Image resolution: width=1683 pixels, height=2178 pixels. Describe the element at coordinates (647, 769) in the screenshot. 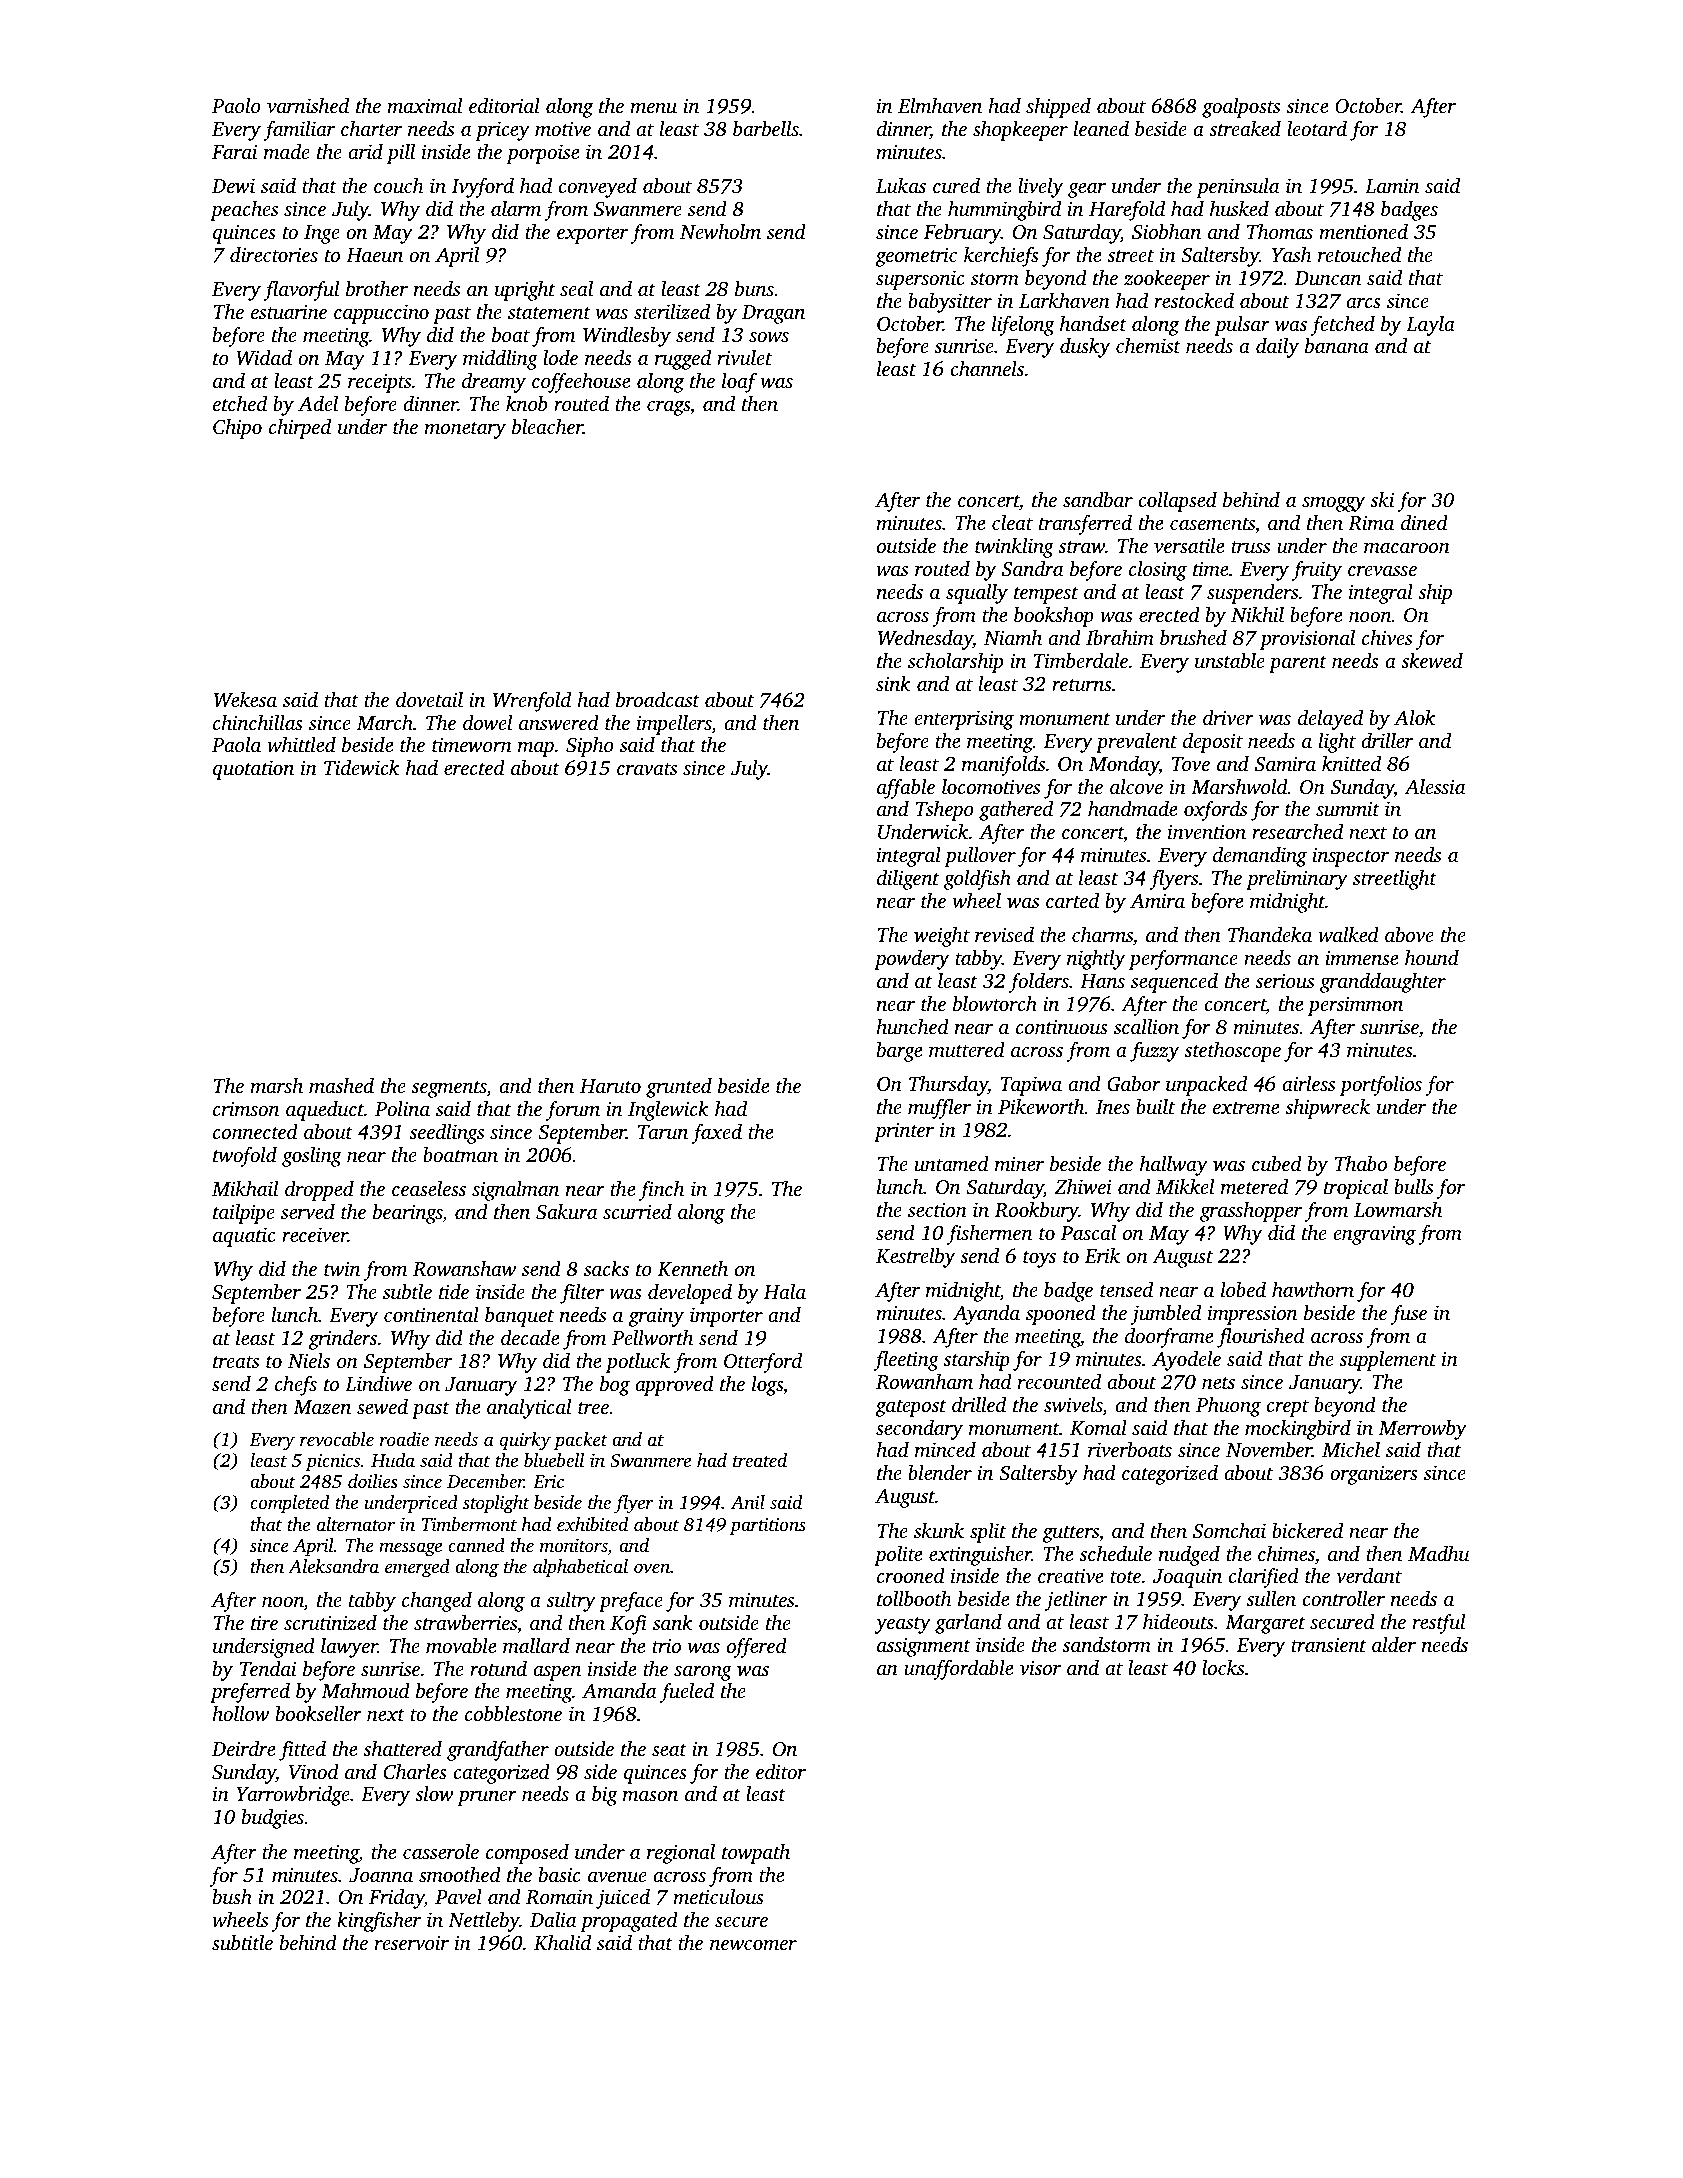

I see `cravats` at that location.
